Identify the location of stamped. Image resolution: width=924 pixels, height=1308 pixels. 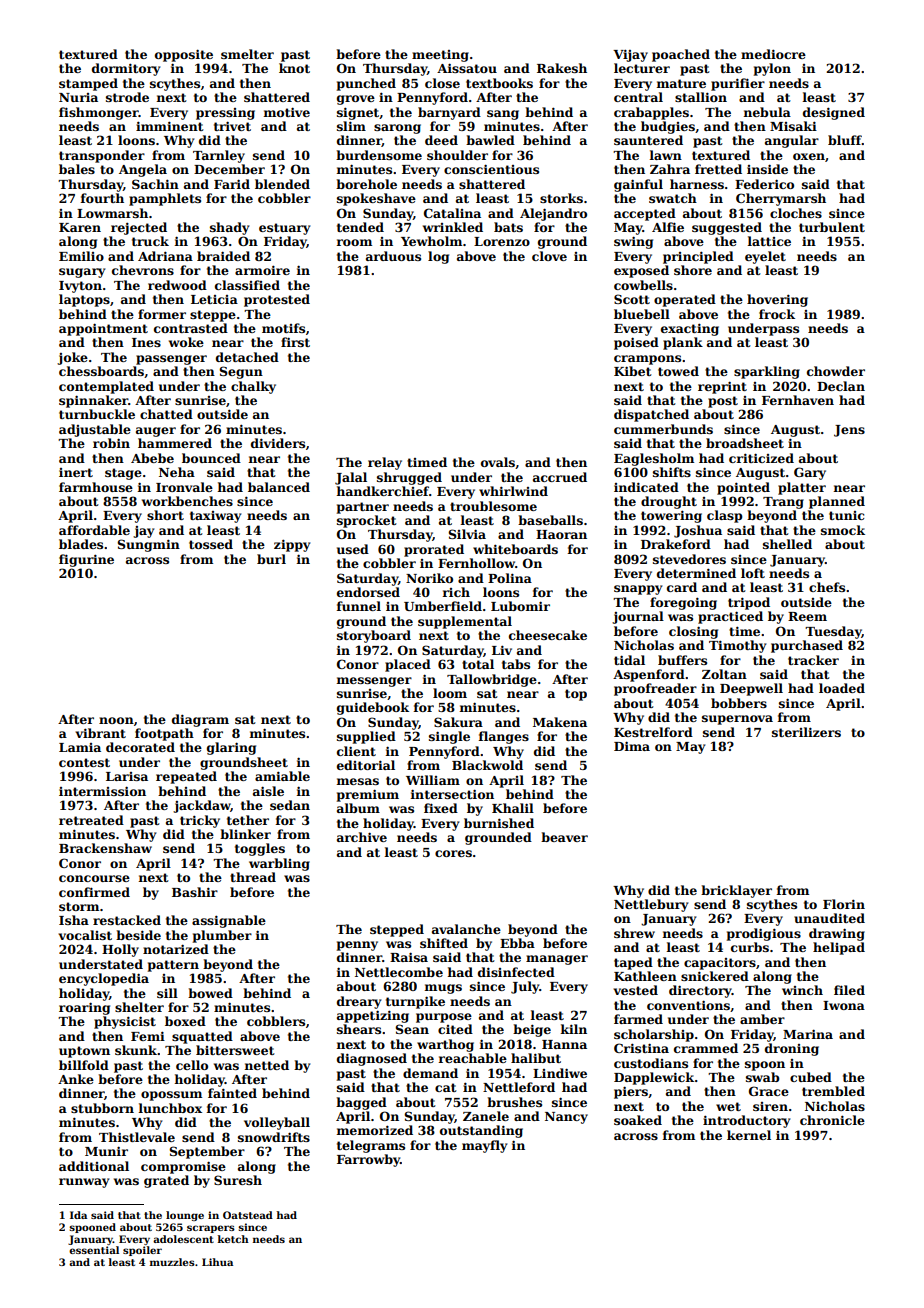
(88, 84).
